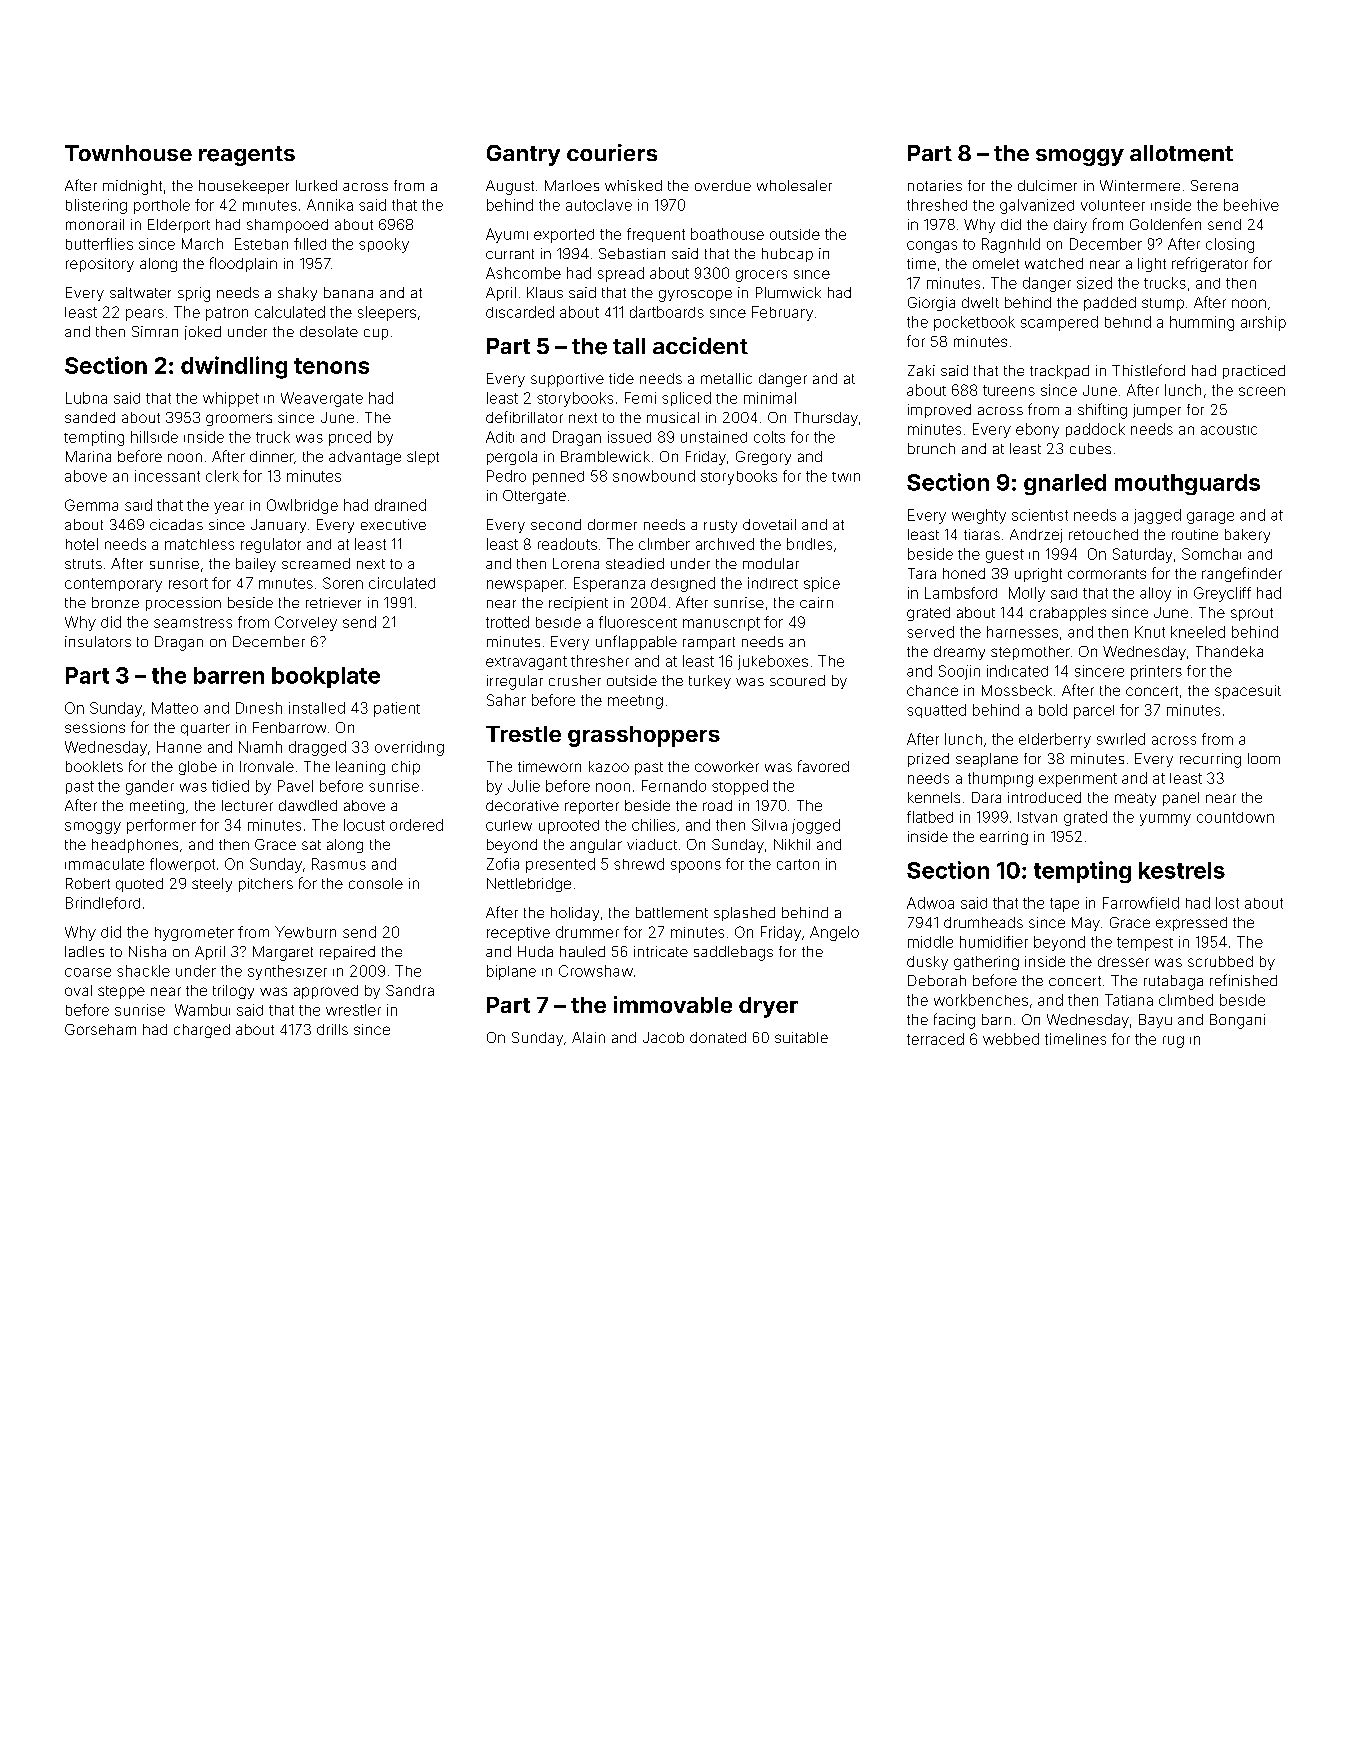 This page has height=1750, width=1352. Describe the element at coordinates (523, 155) in the page. I see `Gantry` at that location.
